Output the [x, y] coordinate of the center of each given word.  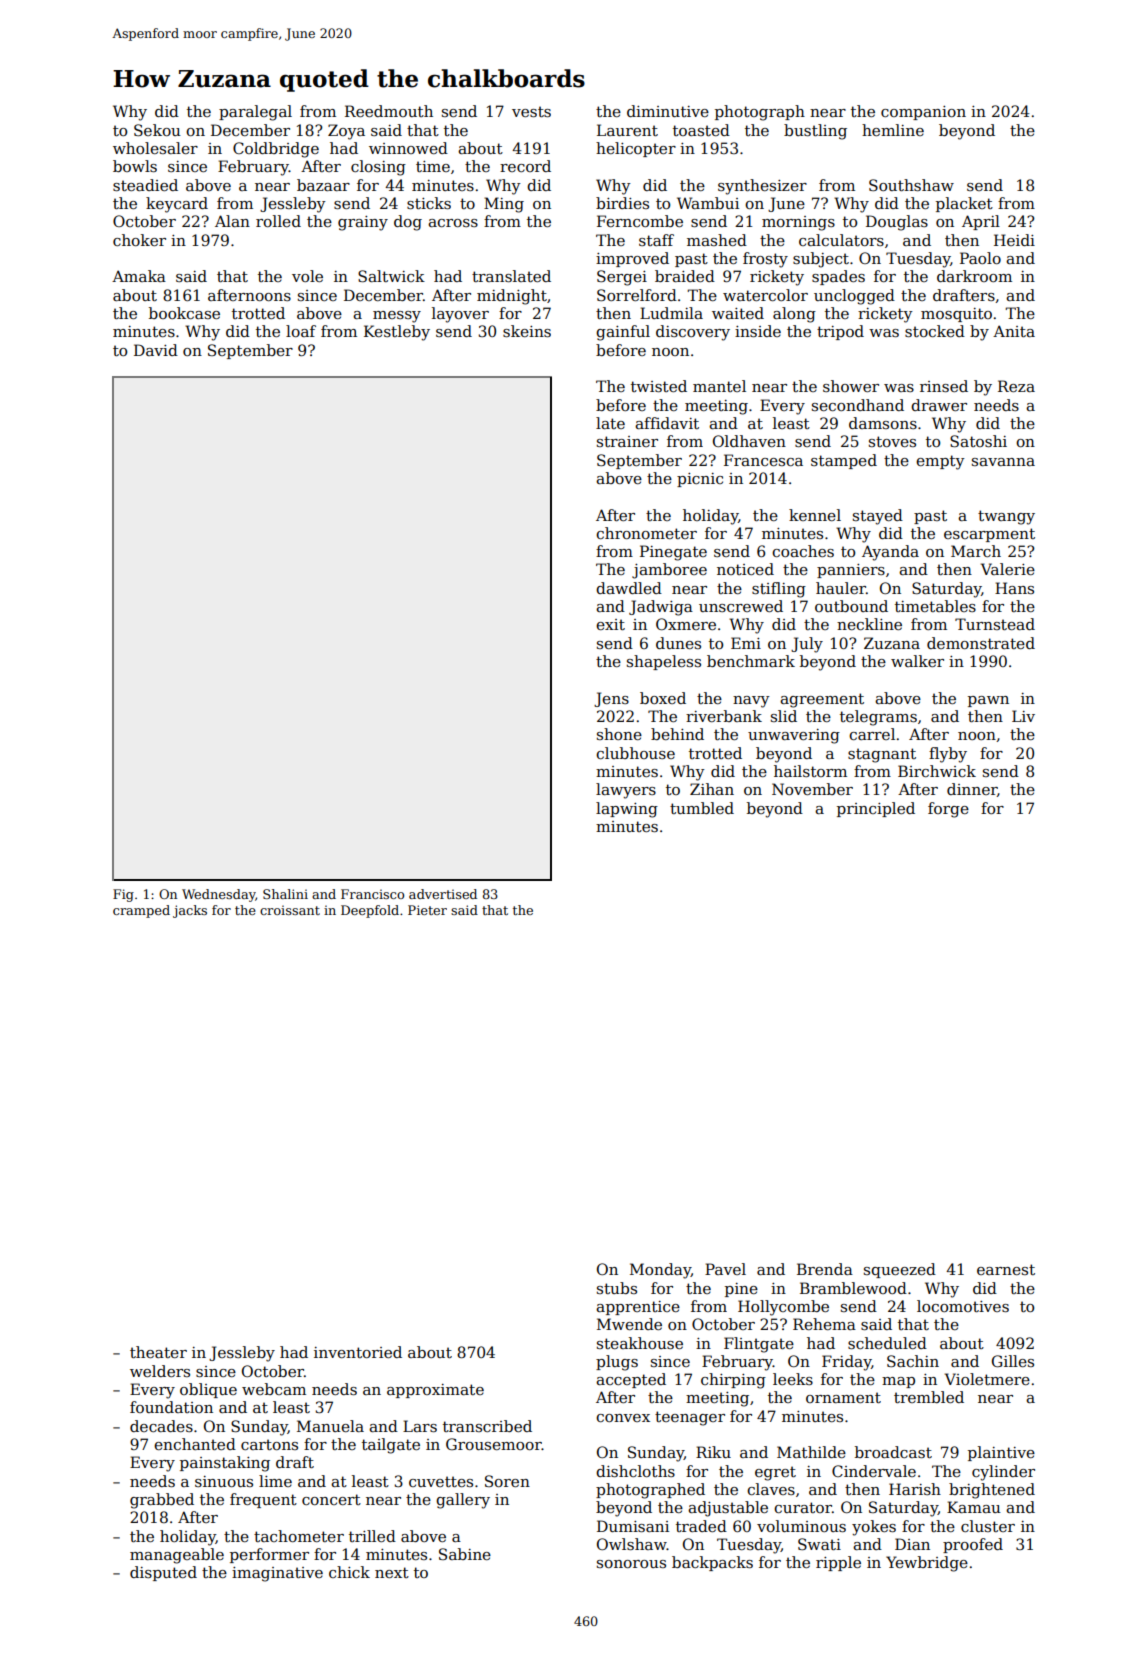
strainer [627, 441]
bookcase [184, 313]
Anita [1014, 331]
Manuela [330, 1426]
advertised [443, 894]
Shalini [285, 894]
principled [876, 809]
